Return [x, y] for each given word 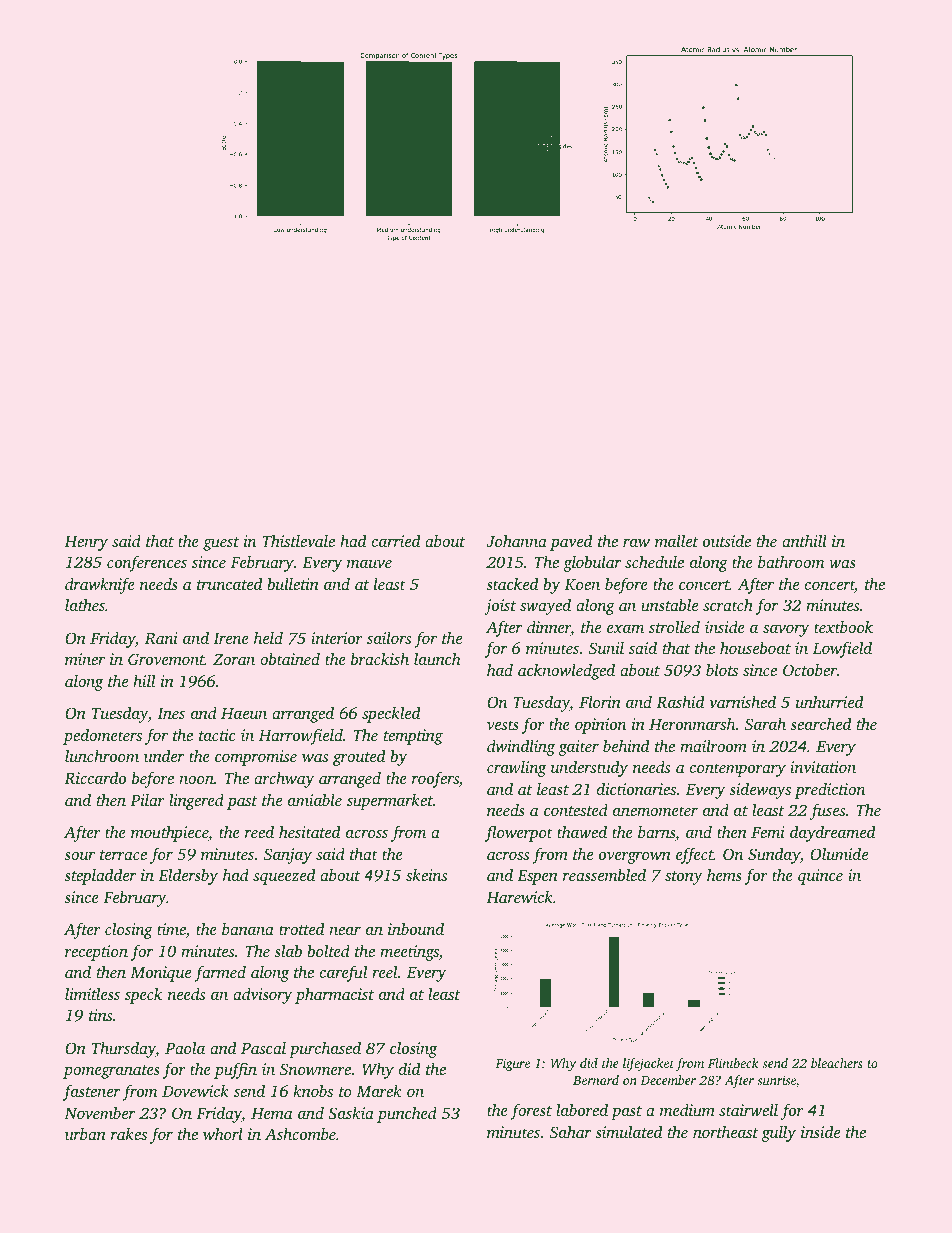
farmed [220, 973]
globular [592, 563]
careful [344, 973]
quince [820, 877]
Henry [86, 543]
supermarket [390, 802]
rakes [129, 1134]
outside [727, 540]
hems [724, 874]
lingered [196, 801]
